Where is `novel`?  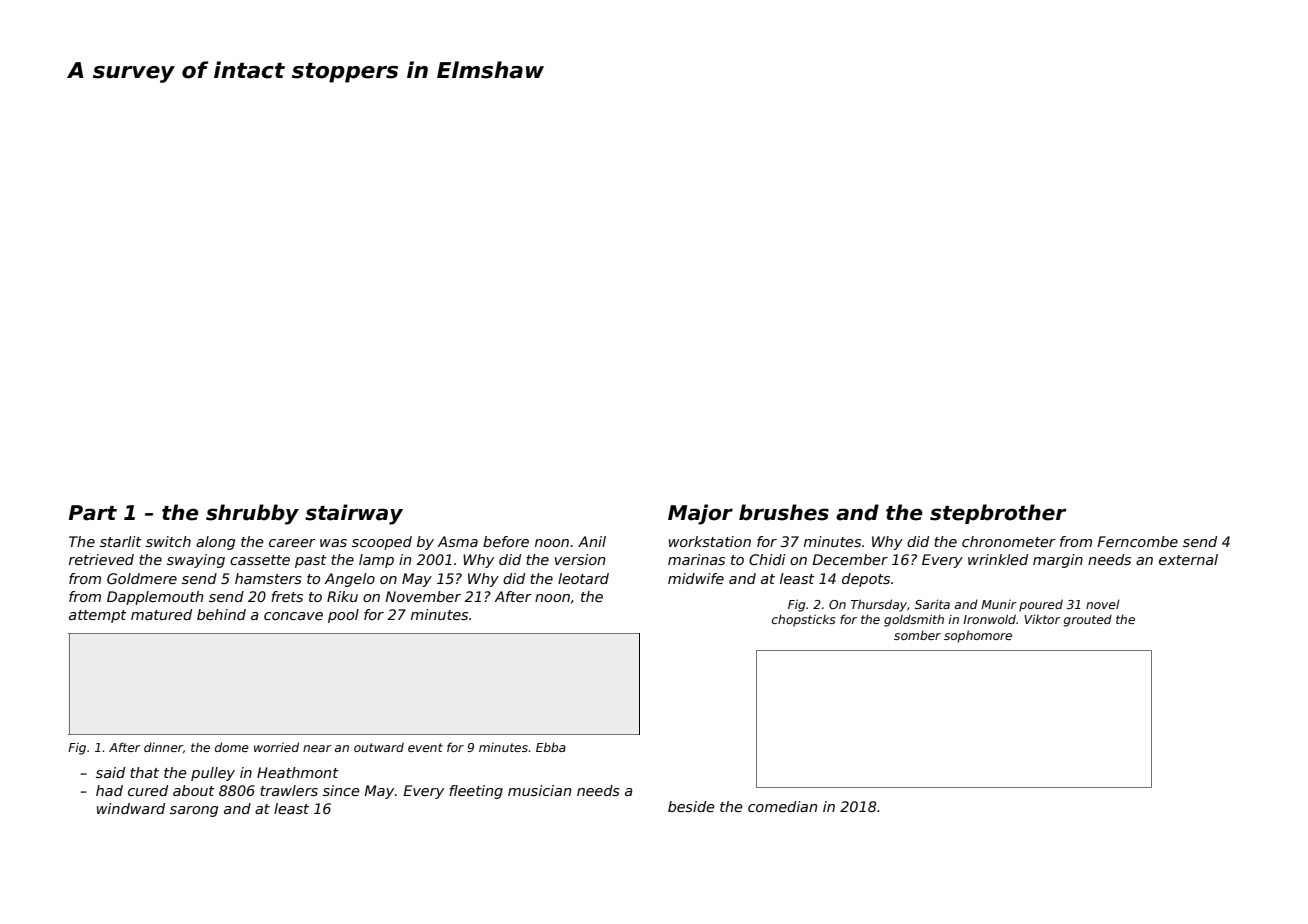 novel is located at coordinates (1103, 604).
